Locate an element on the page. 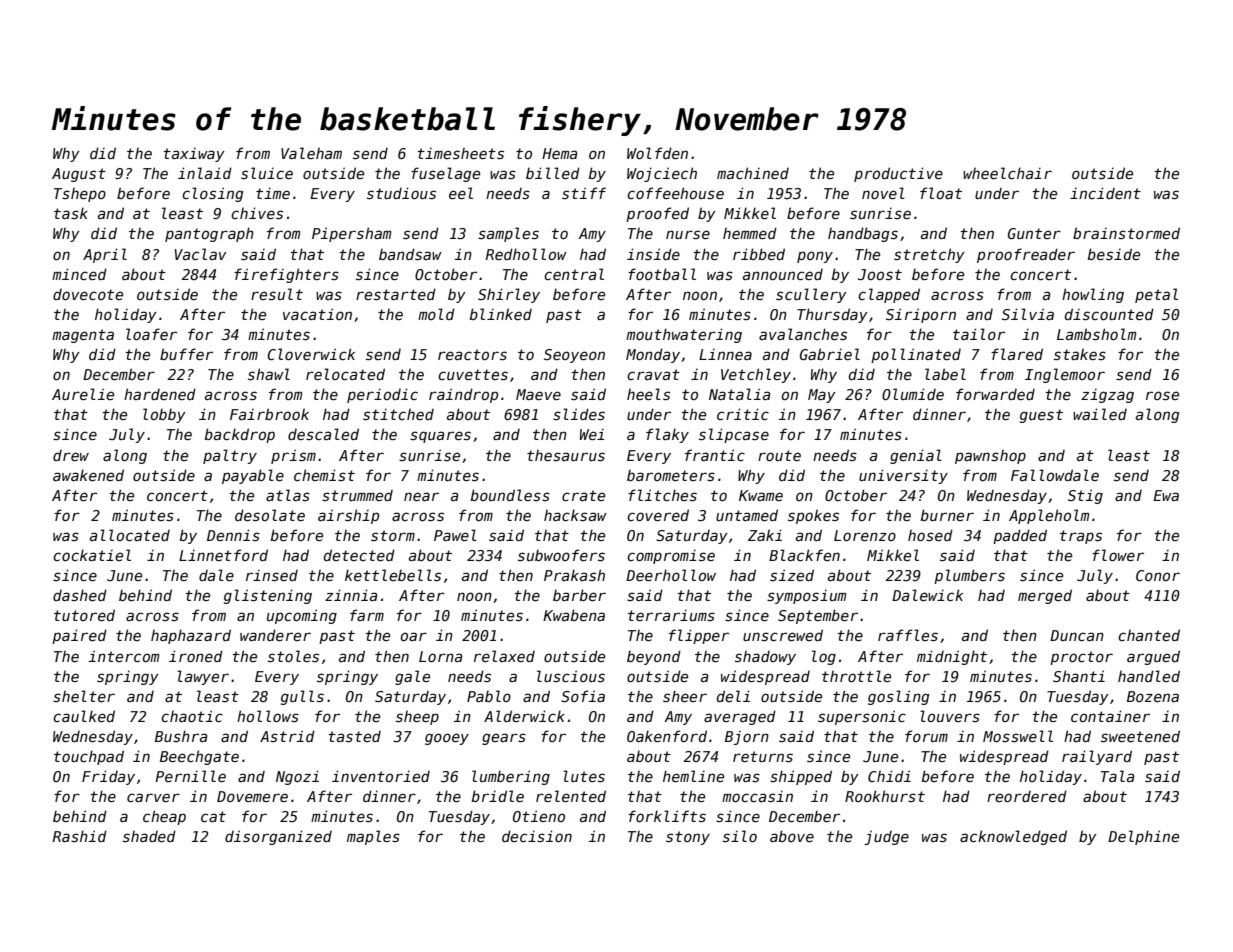 Image resolution: width=1233 pixels, height=952 pixels. mold is located at coordinates (436, 314).
